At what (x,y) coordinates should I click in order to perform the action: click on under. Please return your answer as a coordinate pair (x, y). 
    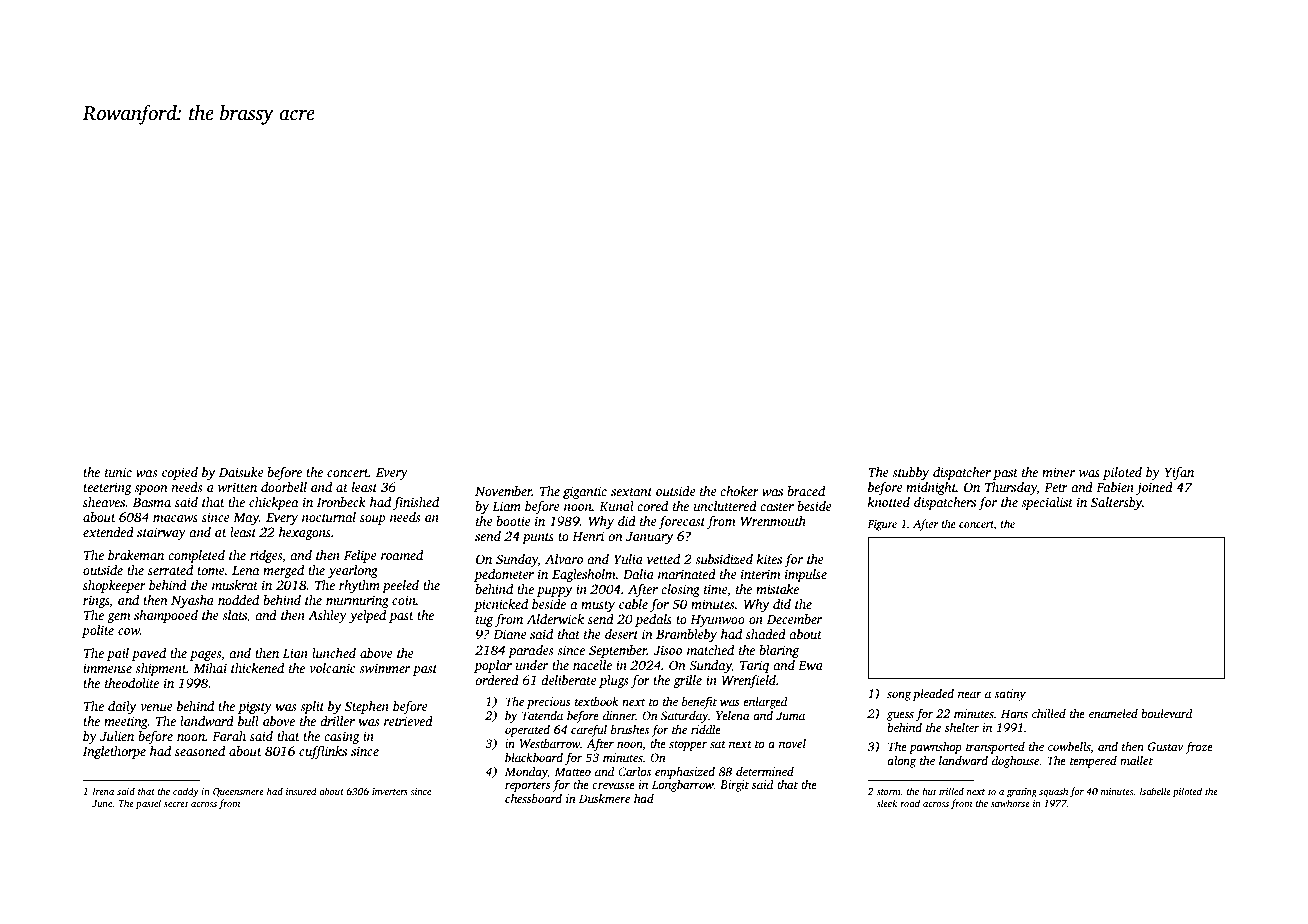
    Looking at the image, I should click on (532, 665).
